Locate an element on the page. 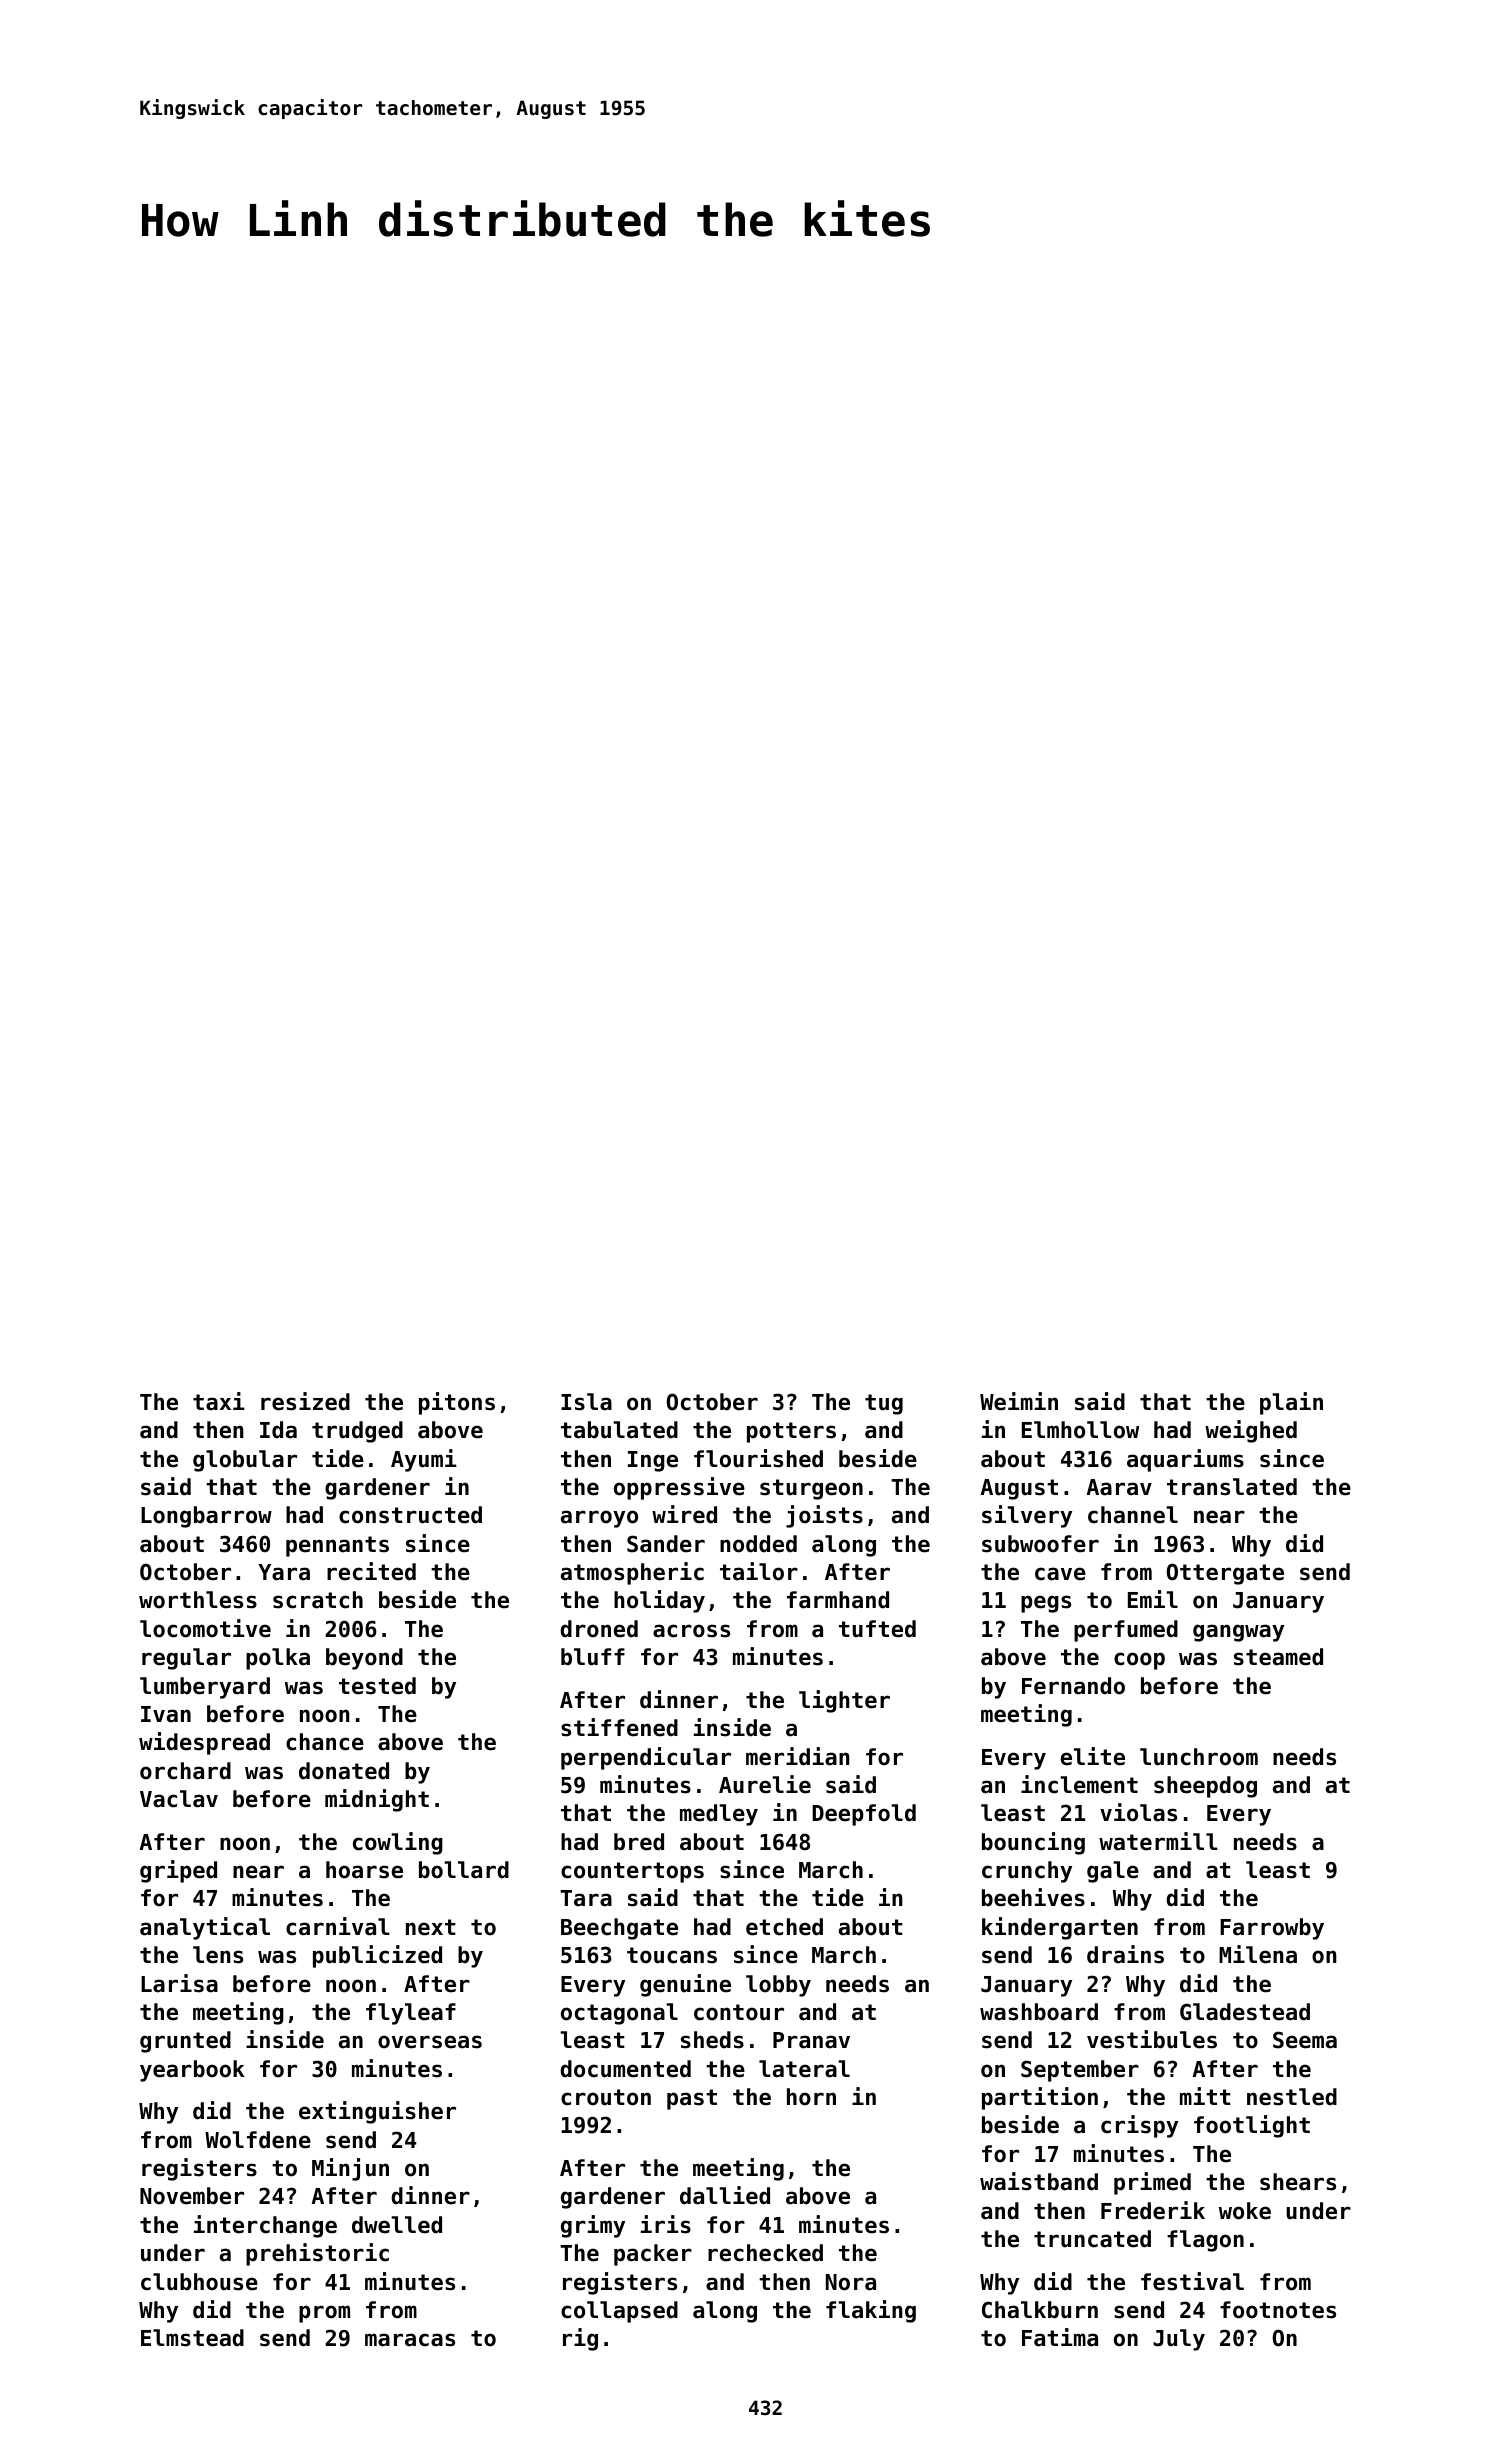  Wolfdene is located at coordinates (258, 2140).
